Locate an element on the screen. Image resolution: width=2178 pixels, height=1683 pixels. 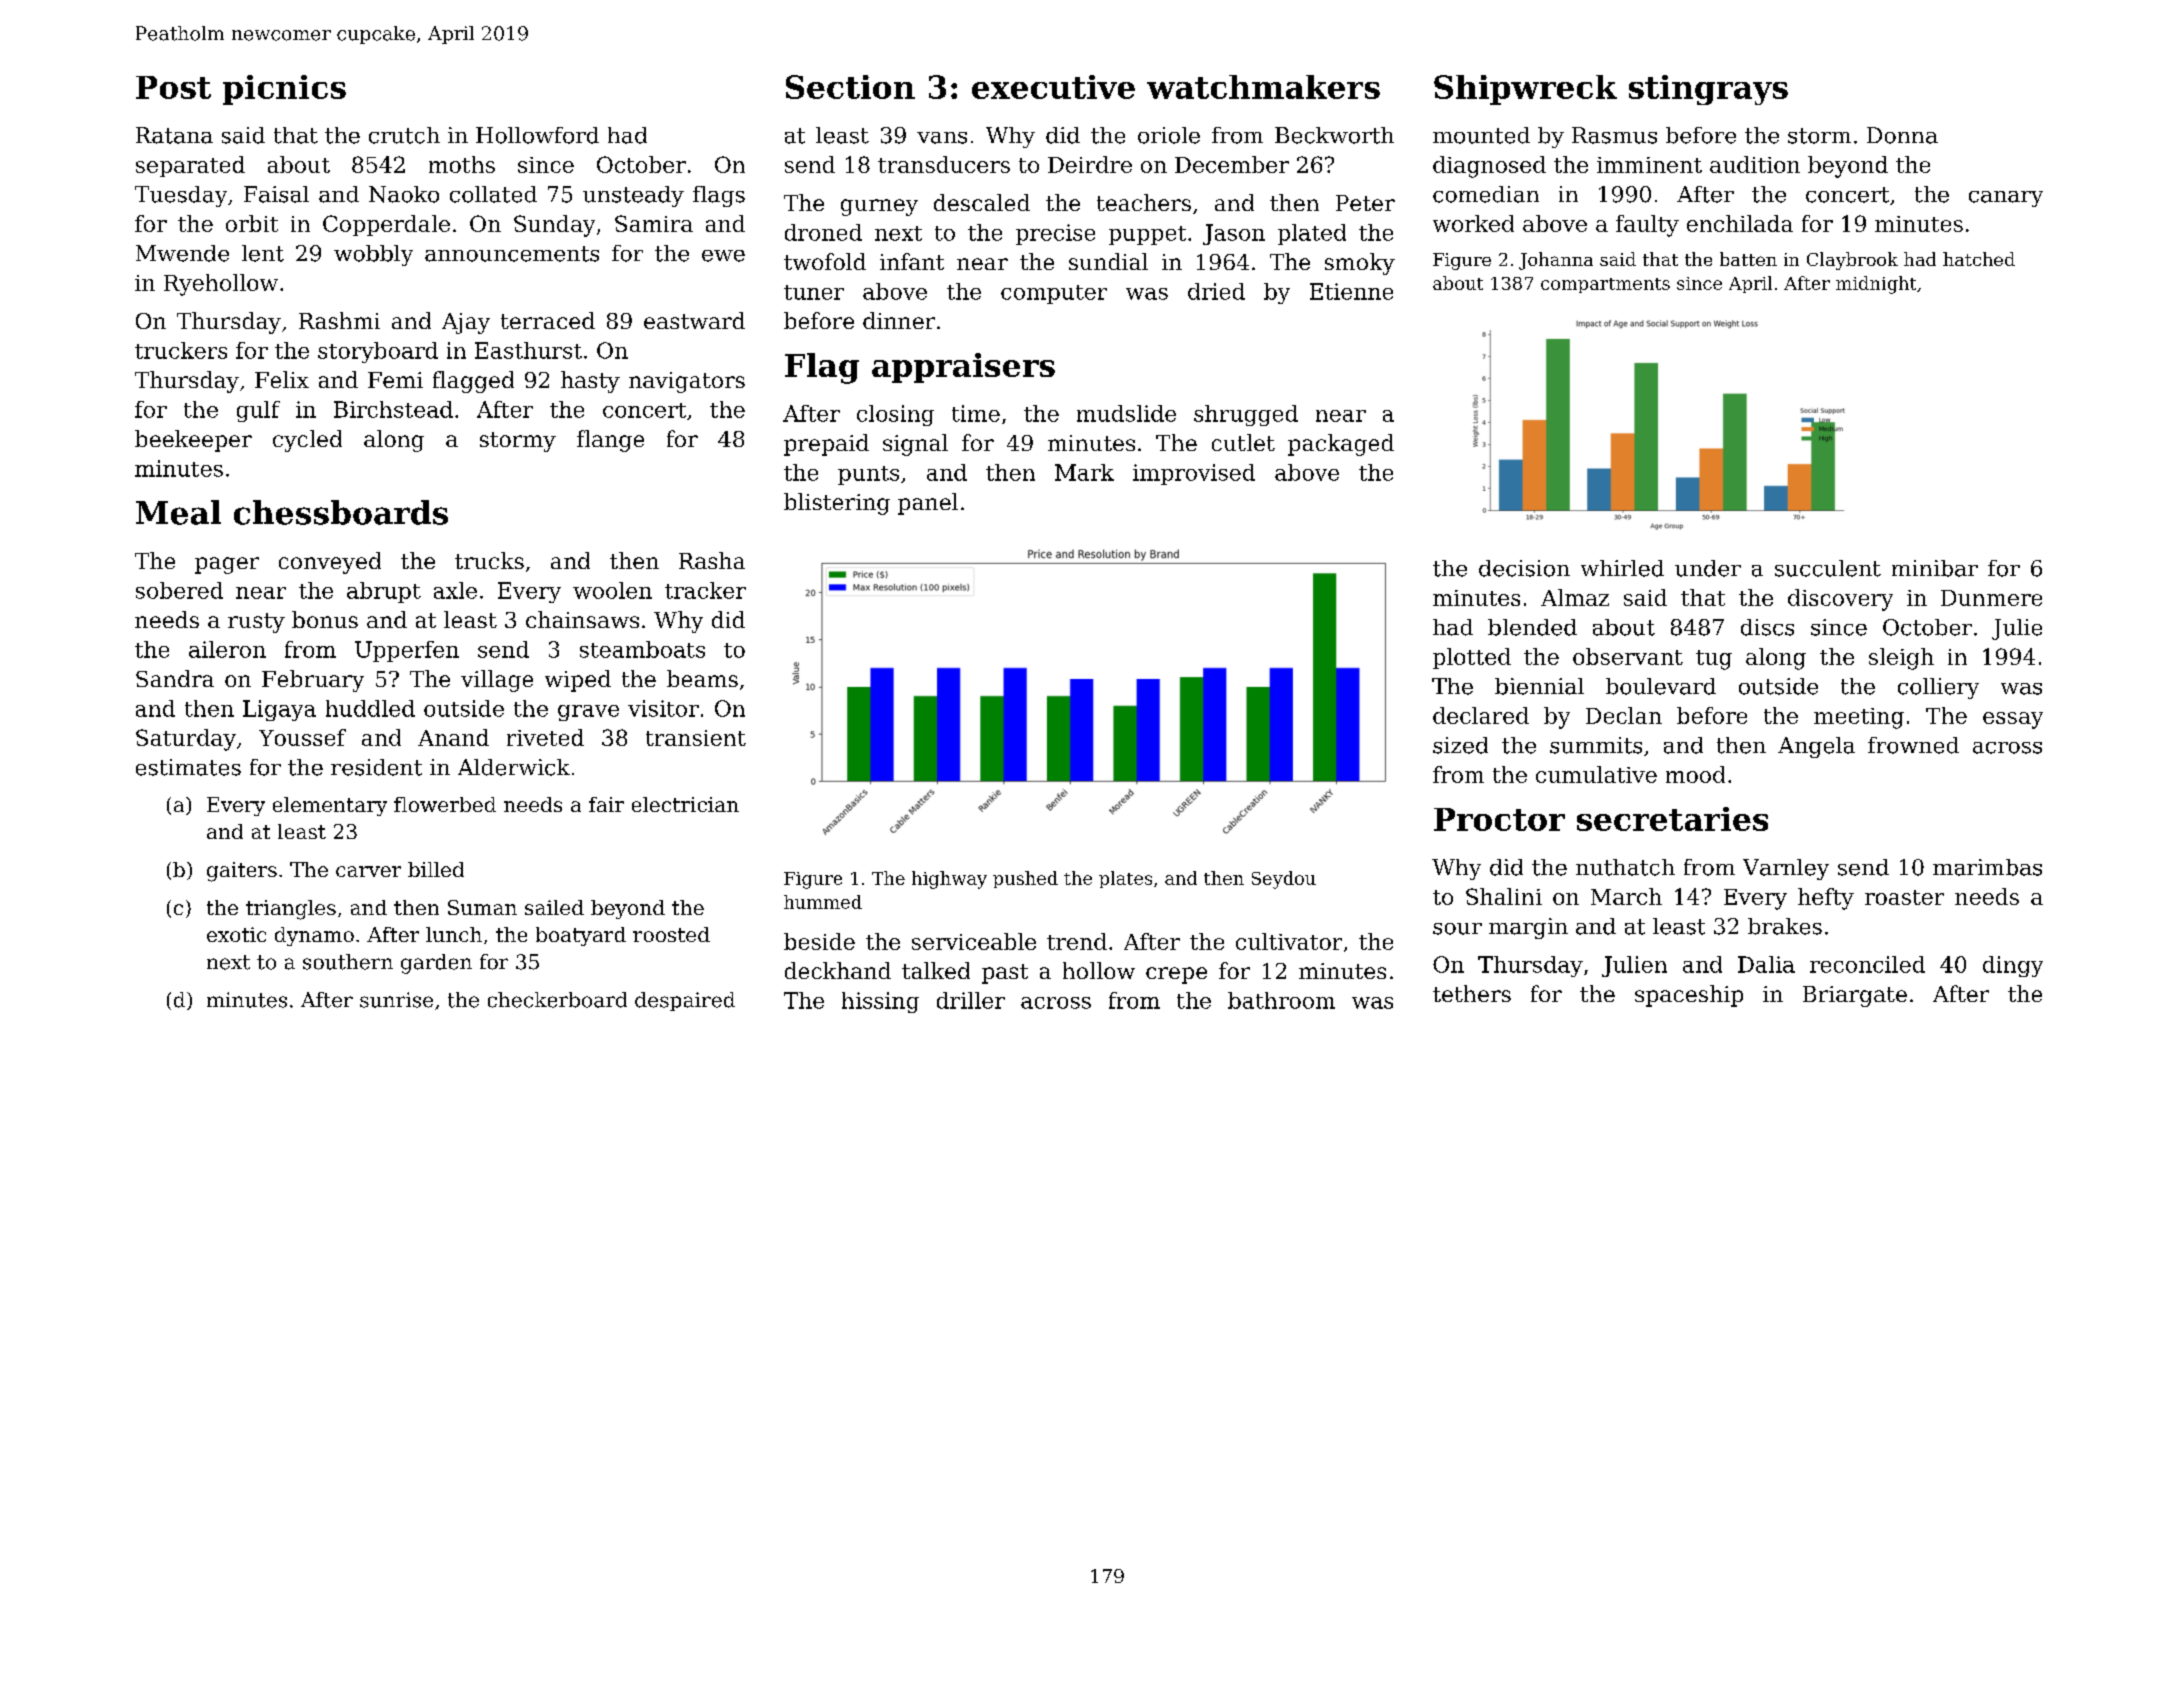
marimbas is located at coordinates (1987, 867).
